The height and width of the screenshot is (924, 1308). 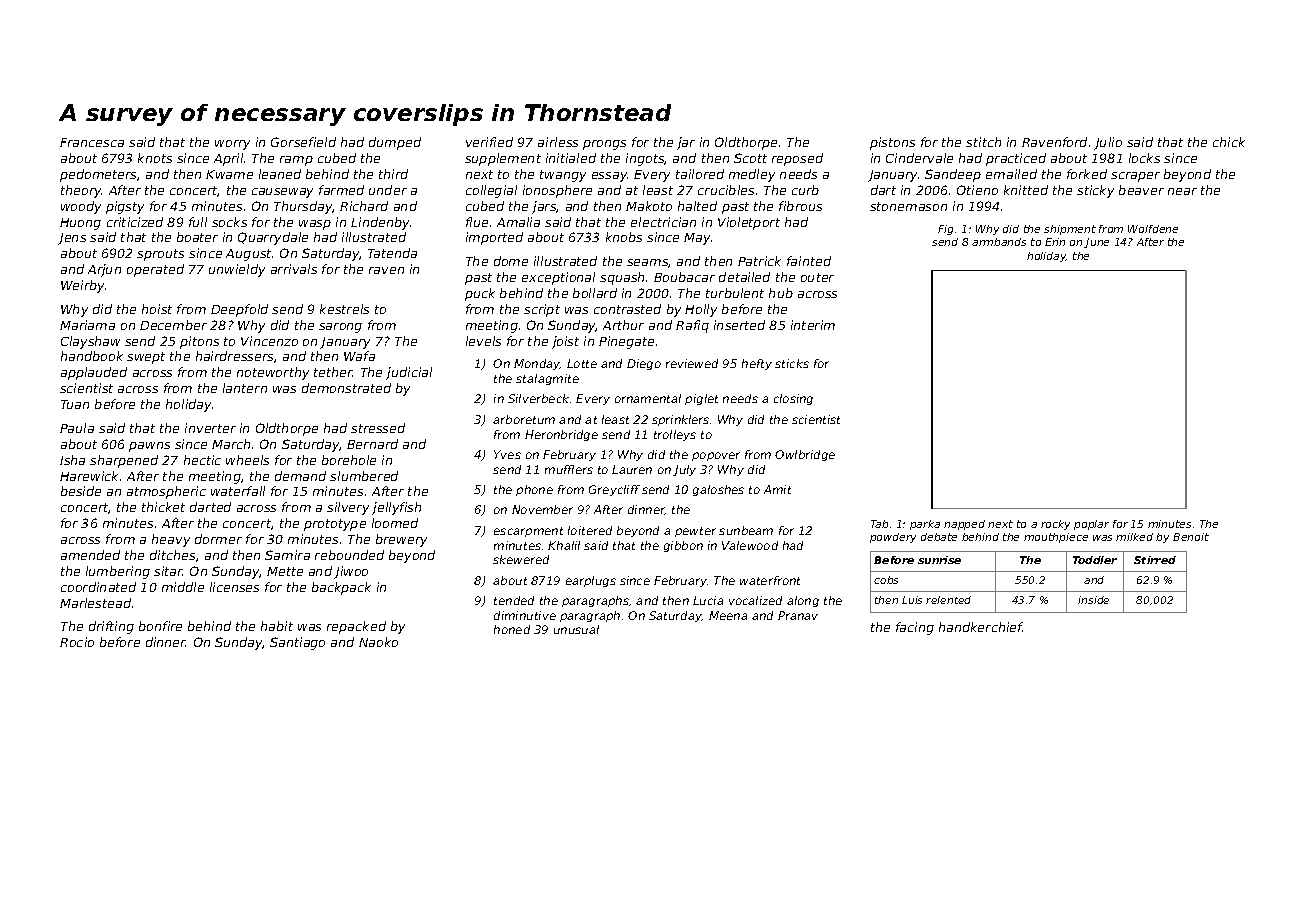 I want to click on Rocio, so click(x=77, y=642).
